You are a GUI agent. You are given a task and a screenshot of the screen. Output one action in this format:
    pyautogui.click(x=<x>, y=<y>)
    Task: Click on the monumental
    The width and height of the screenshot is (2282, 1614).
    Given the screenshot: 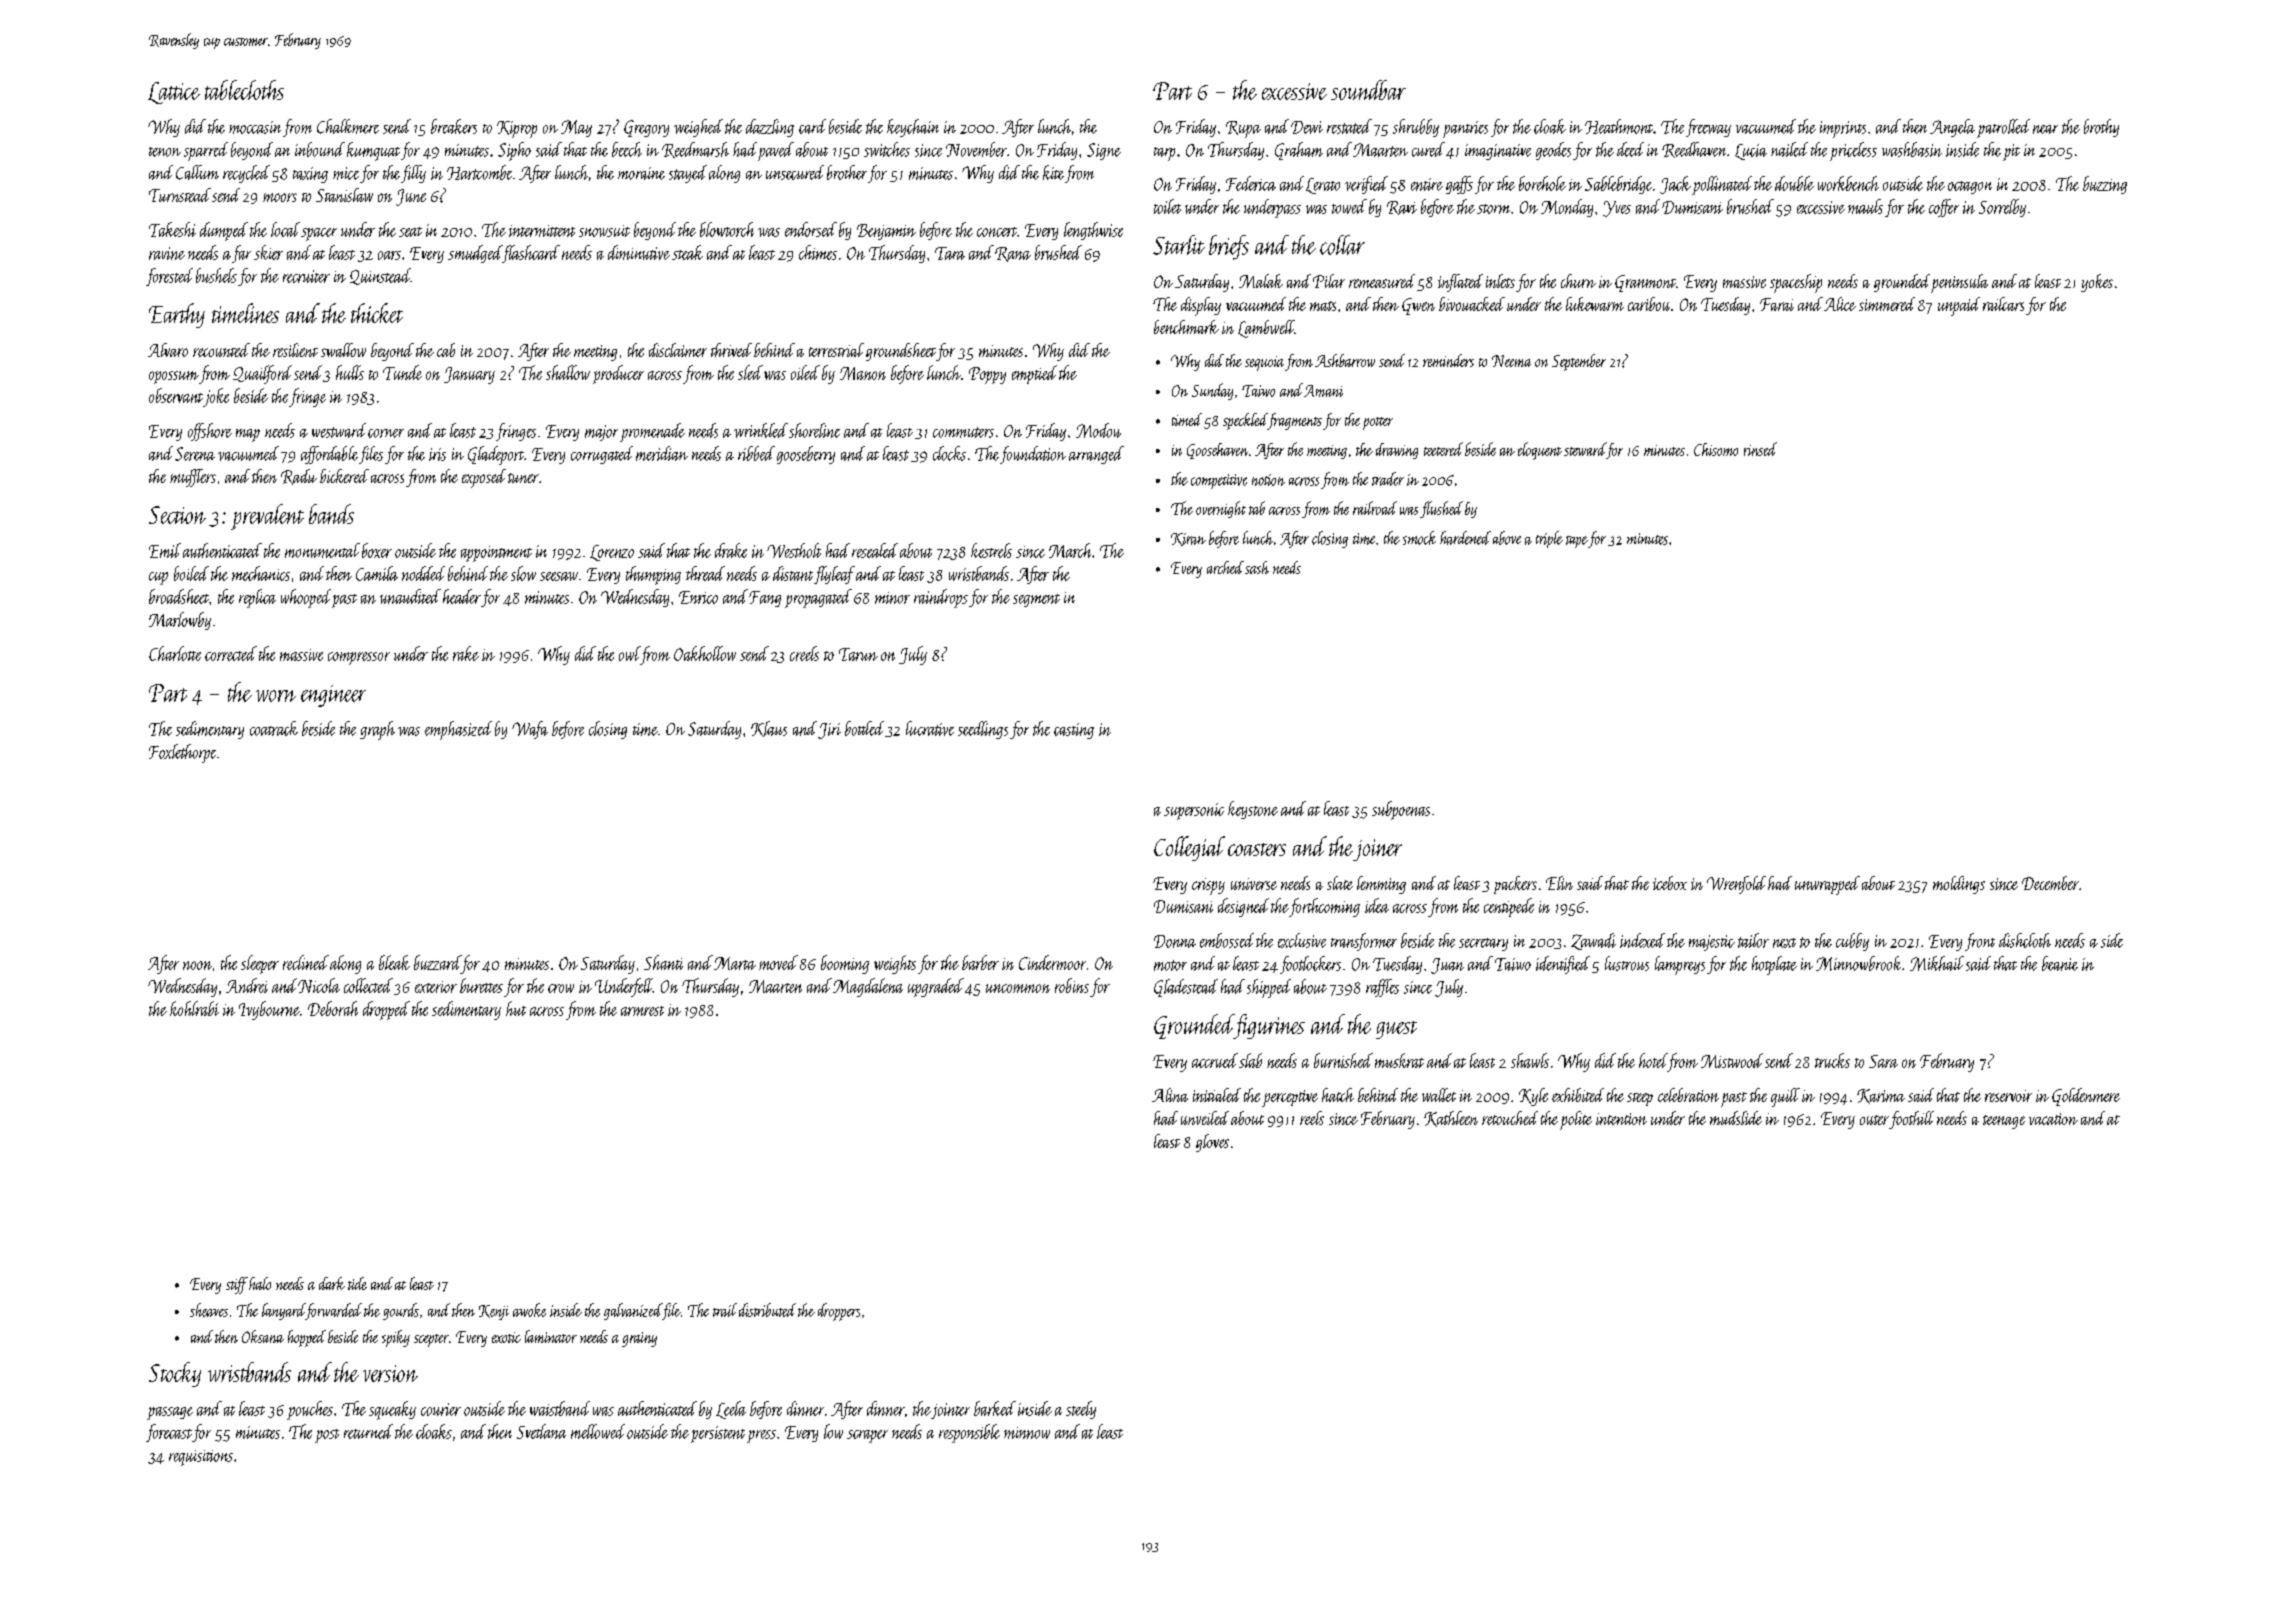 What is the action you would take?
    pyautogui.click(x=322, y=550)
